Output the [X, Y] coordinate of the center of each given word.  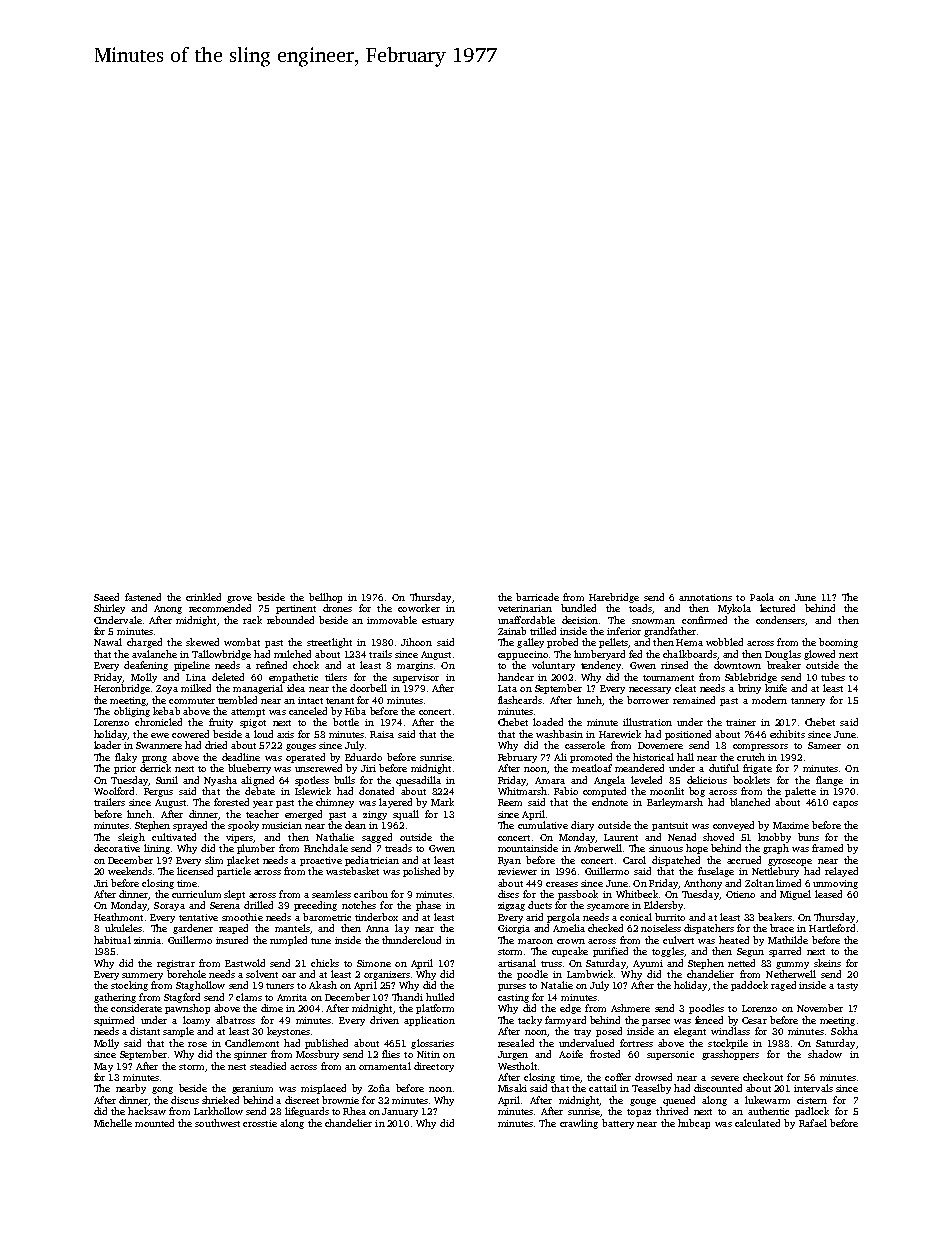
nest [237, 1067]
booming [838, 643]
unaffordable [526, 620]
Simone [374, 963]
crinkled [203, 597]
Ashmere [630, 1008]
